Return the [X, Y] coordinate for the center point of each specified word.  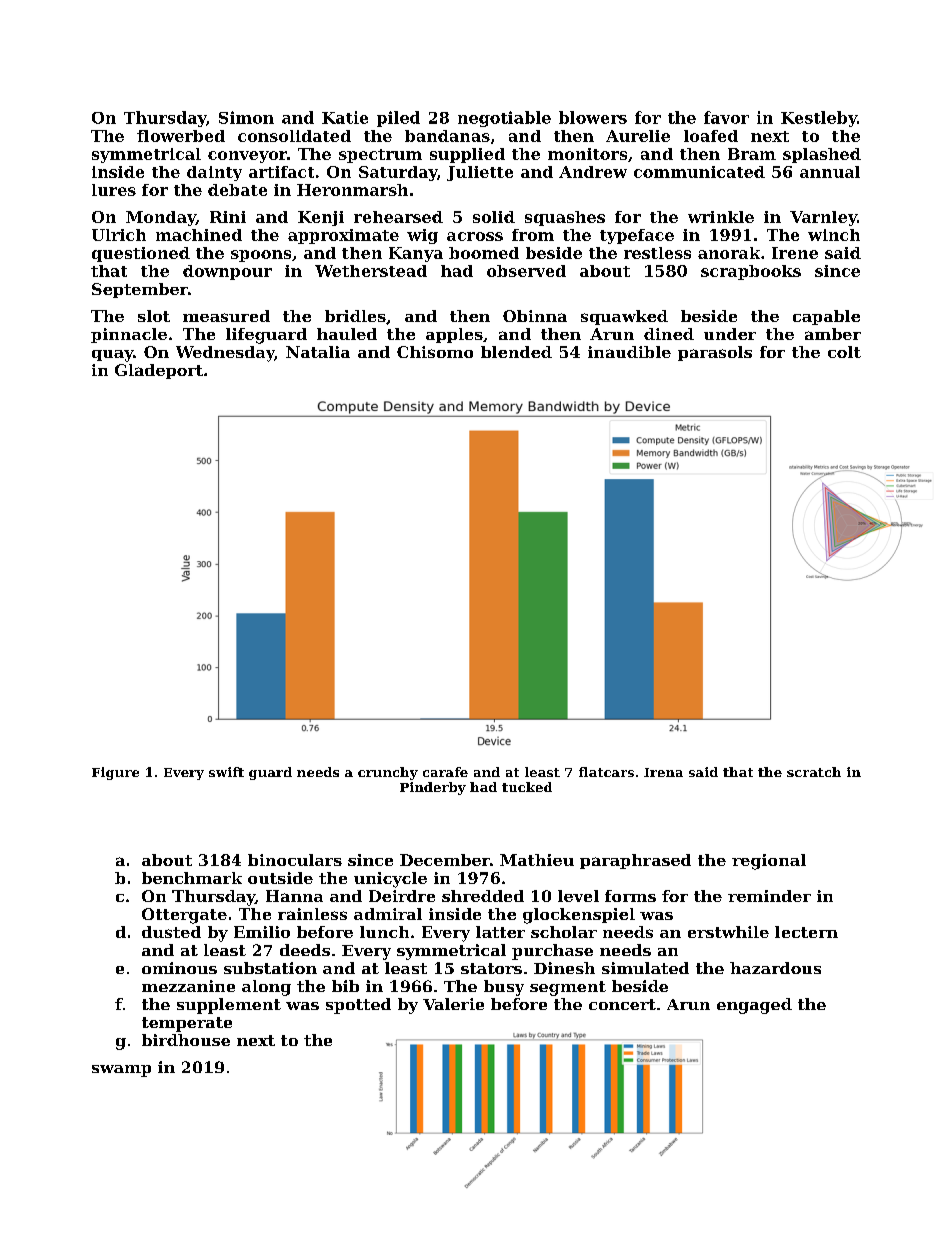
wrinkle [721, 217]
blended [516, 352]
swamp [121, 1071]
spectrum [380, 156]
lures [114, 190]
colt [844, 352]
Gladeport [159, 371]
